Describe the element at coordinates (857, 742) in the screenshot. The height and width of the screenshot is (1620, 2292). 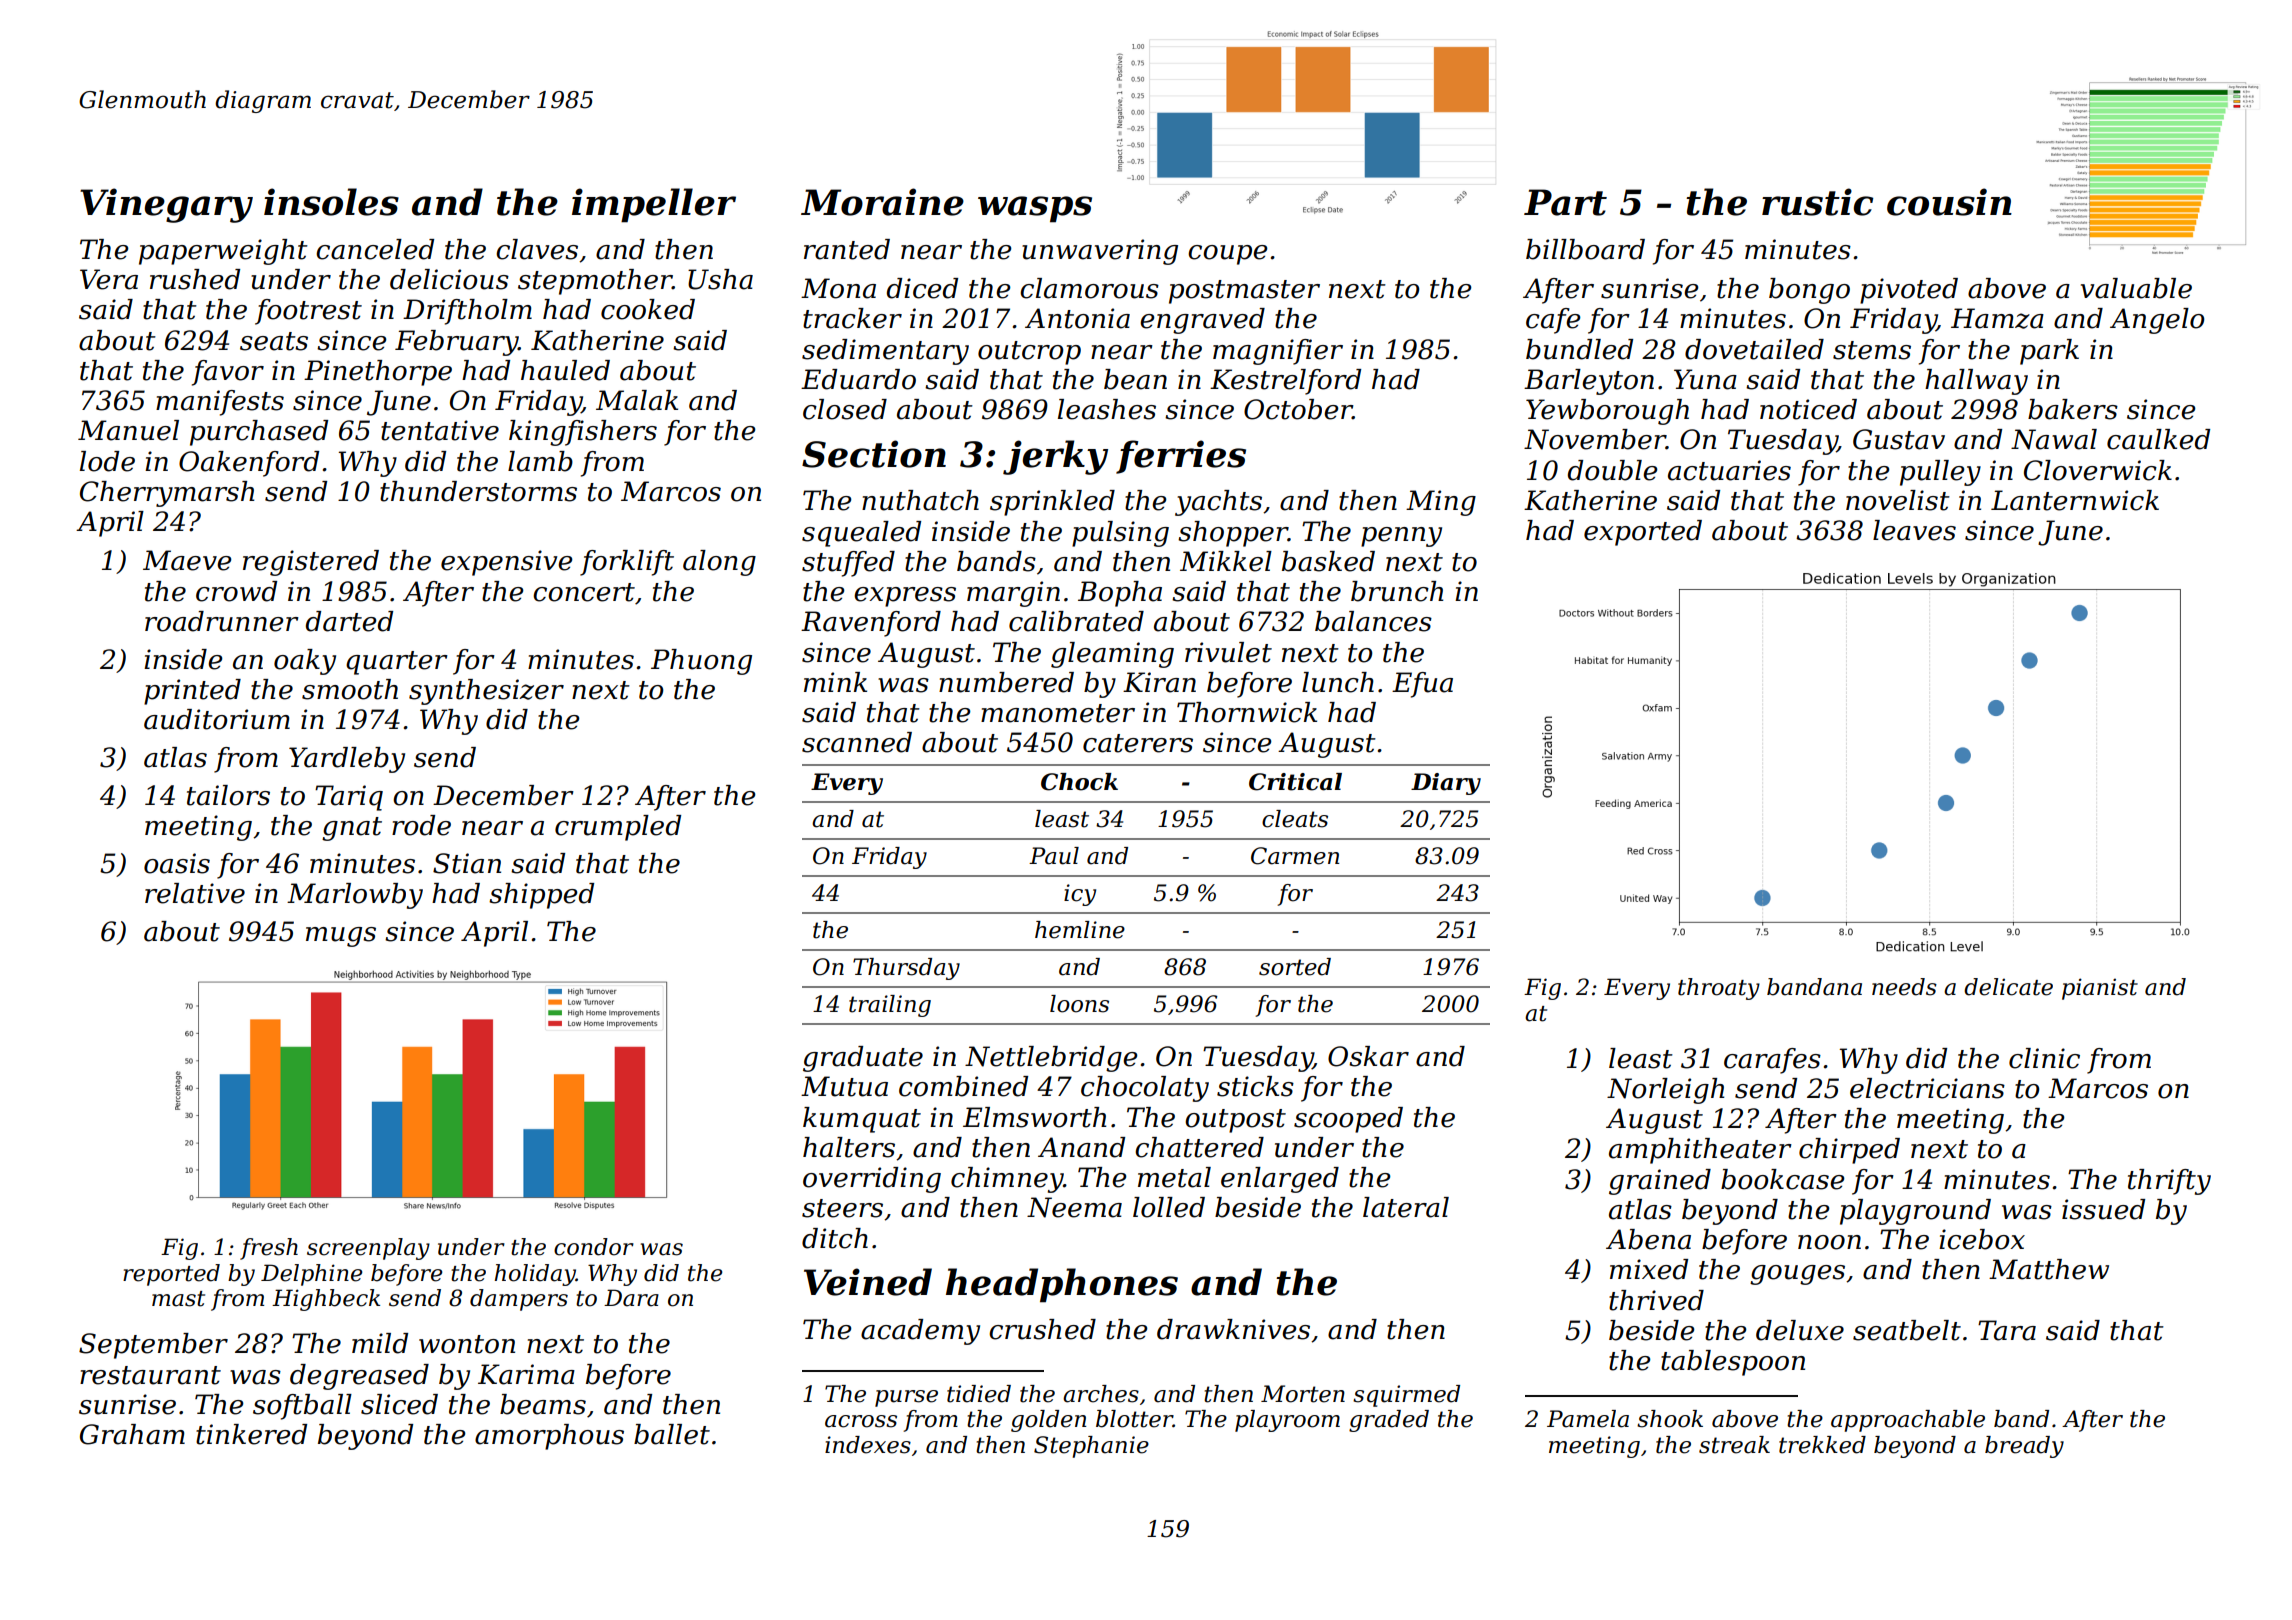
I see `scanned` at that location.
